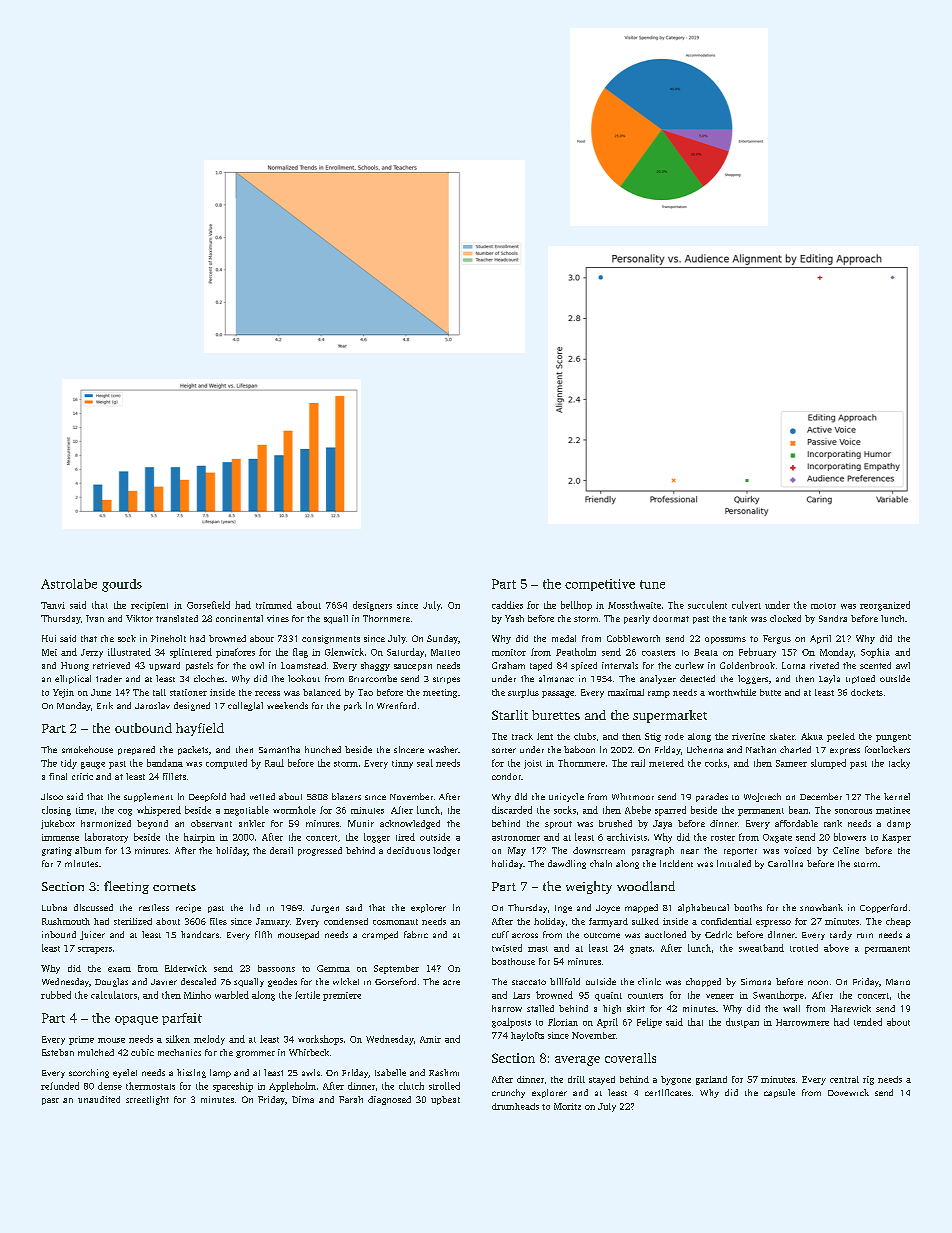 The width and height of the screenshot is (952, 1233). Describe the element at coordinates (99, 1099) in the screenshot. I see `unaudited` at that location.
